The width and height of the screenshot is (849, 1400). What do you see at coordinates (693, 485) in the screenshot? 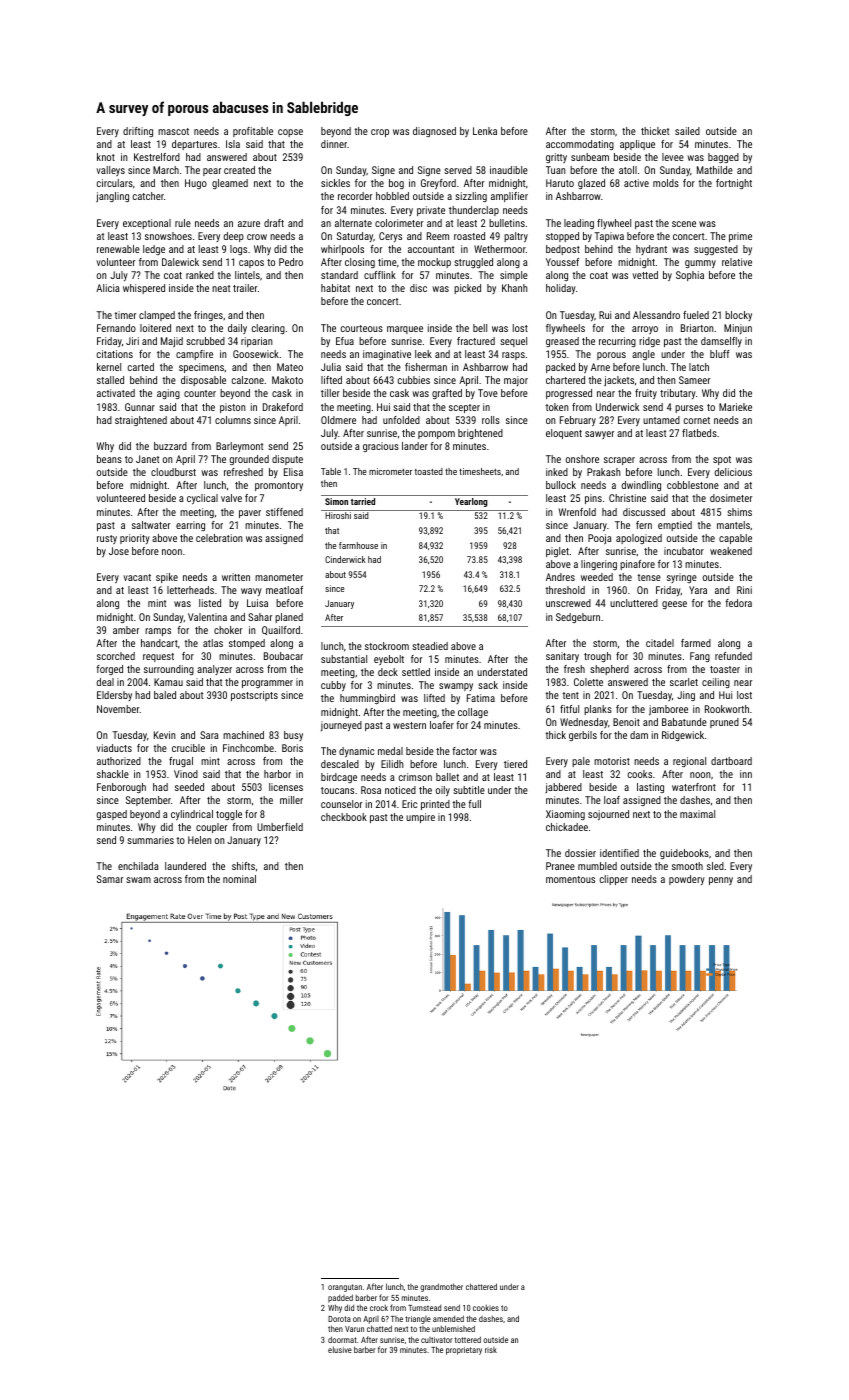
I see `cobblestone` at bounding box center [693, 485].
